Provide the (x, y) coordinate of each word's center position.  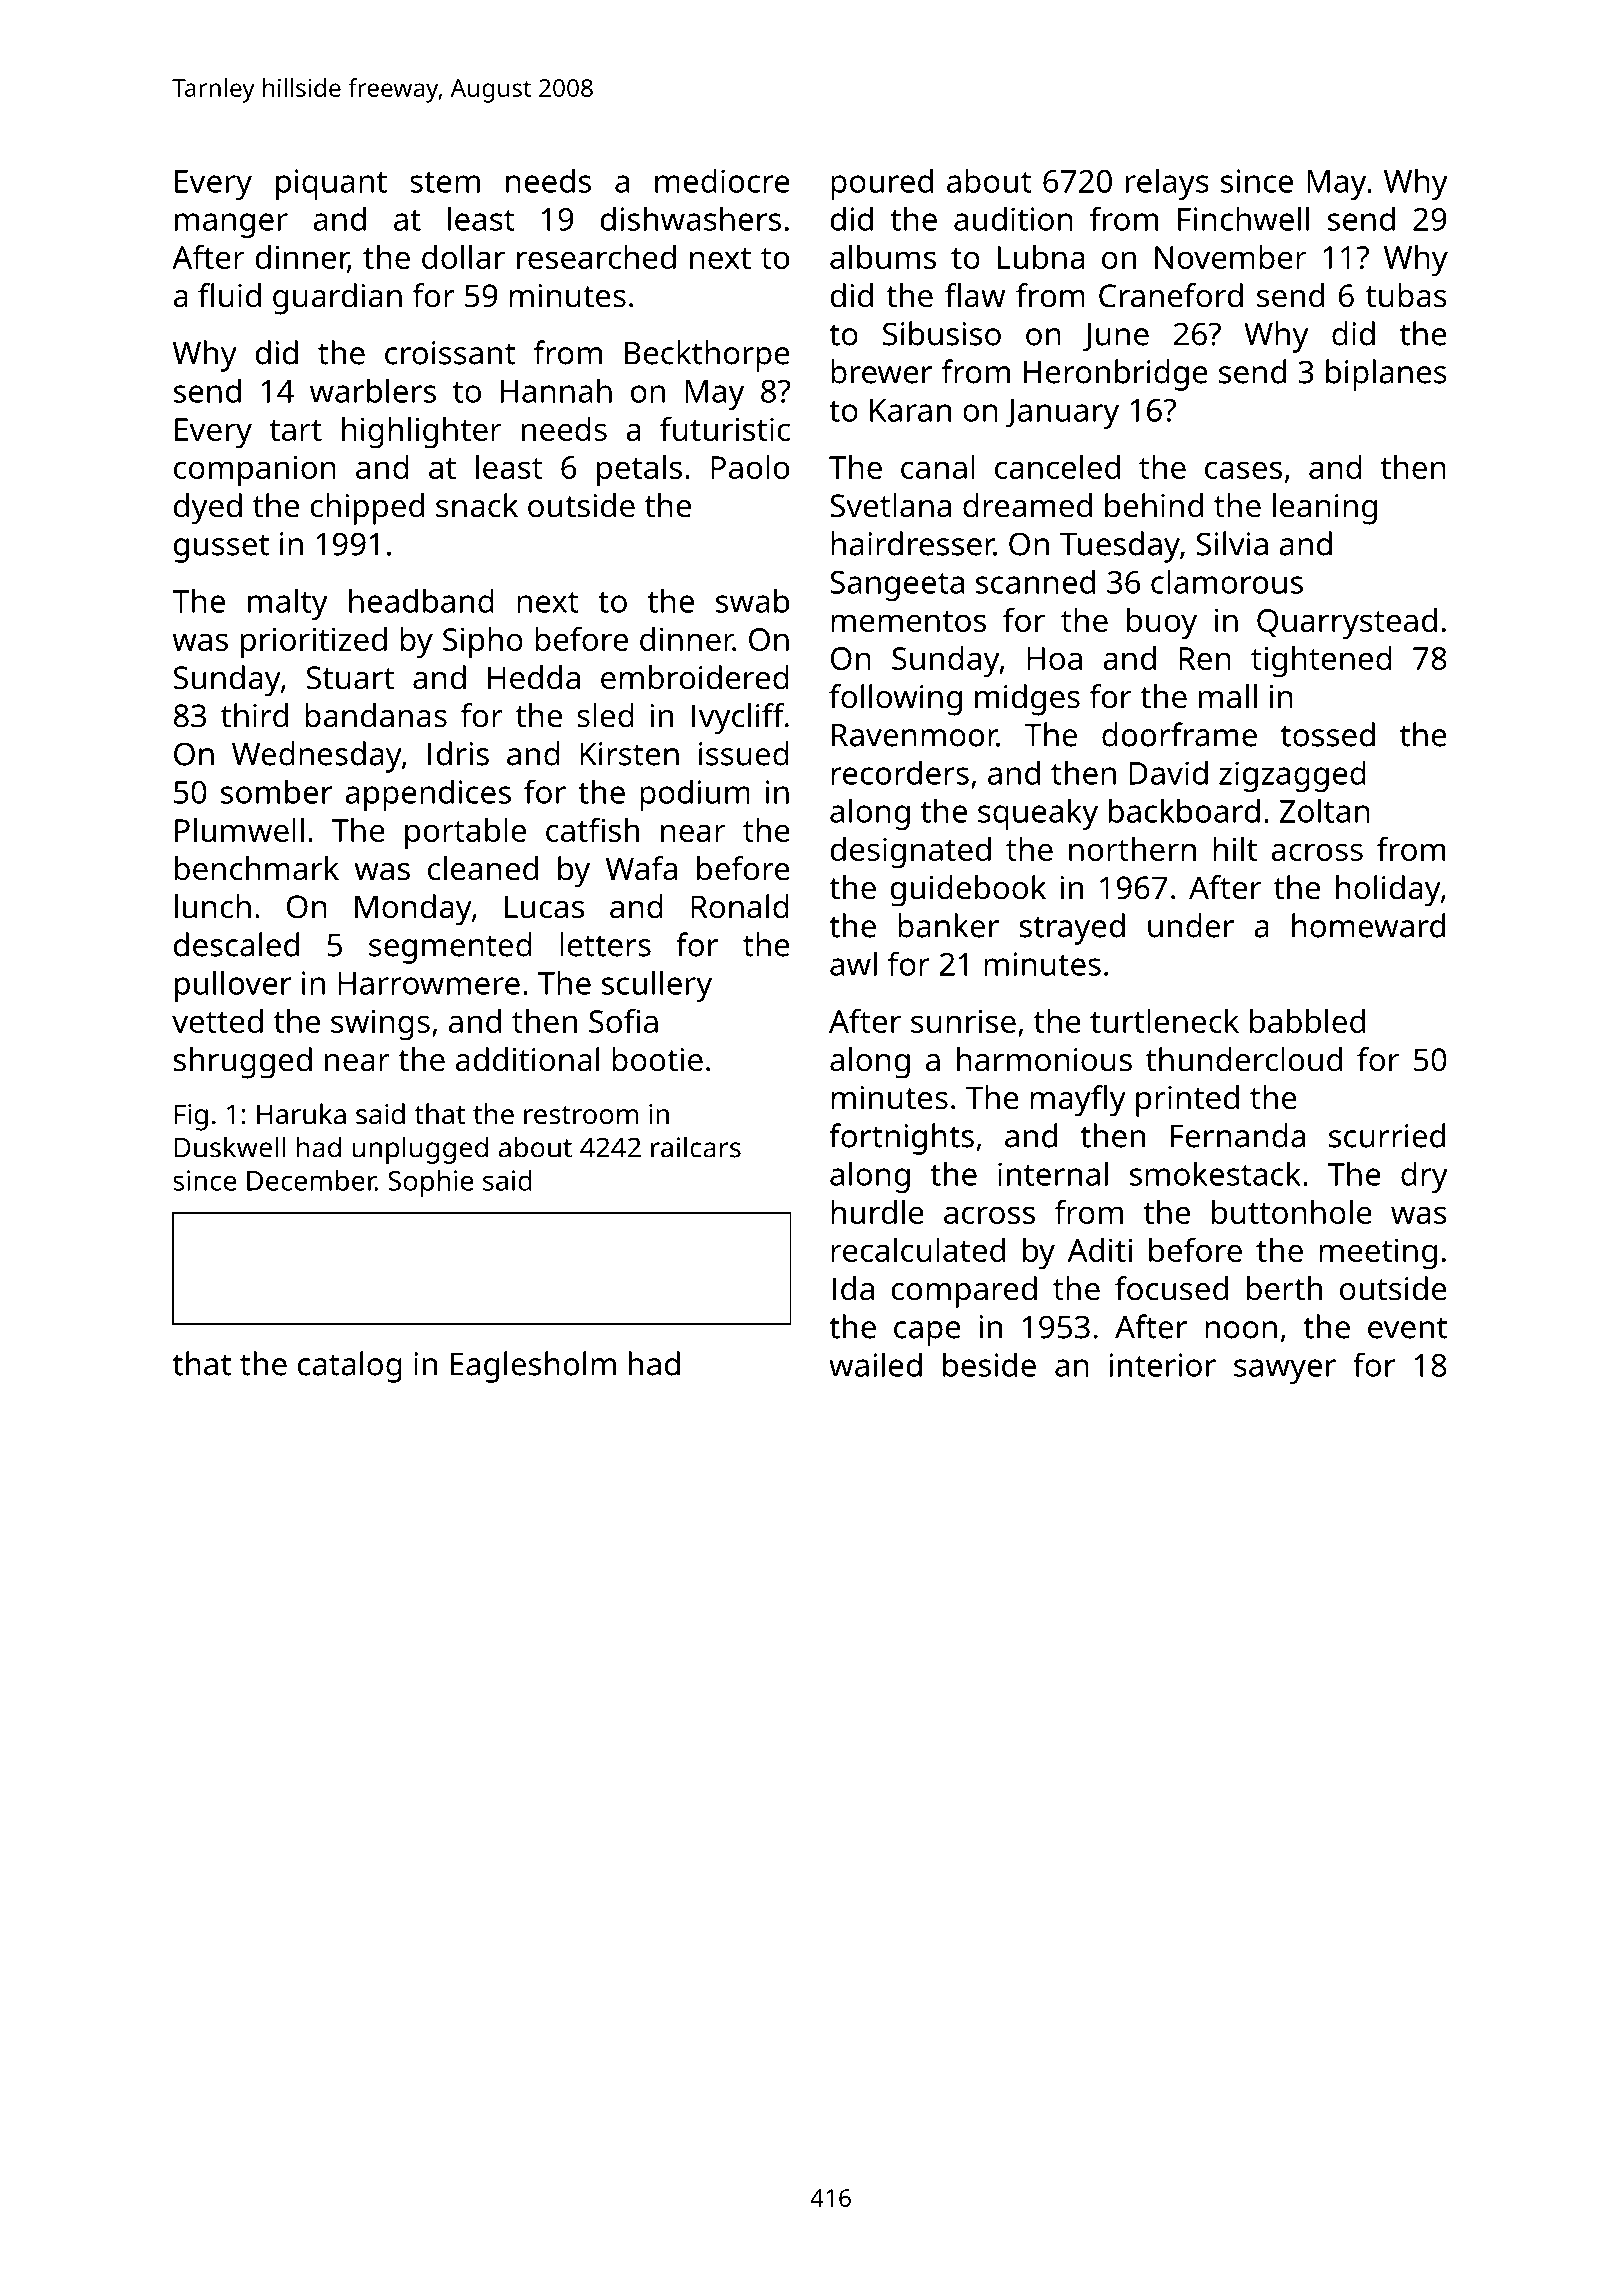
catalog (350, 1367)
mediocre (722, 180)
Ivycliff (738, 719)
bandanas (376, 715)
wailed (875, 1364)
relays (1167, 184)
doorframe (1179, 734)
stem (445, 182)
